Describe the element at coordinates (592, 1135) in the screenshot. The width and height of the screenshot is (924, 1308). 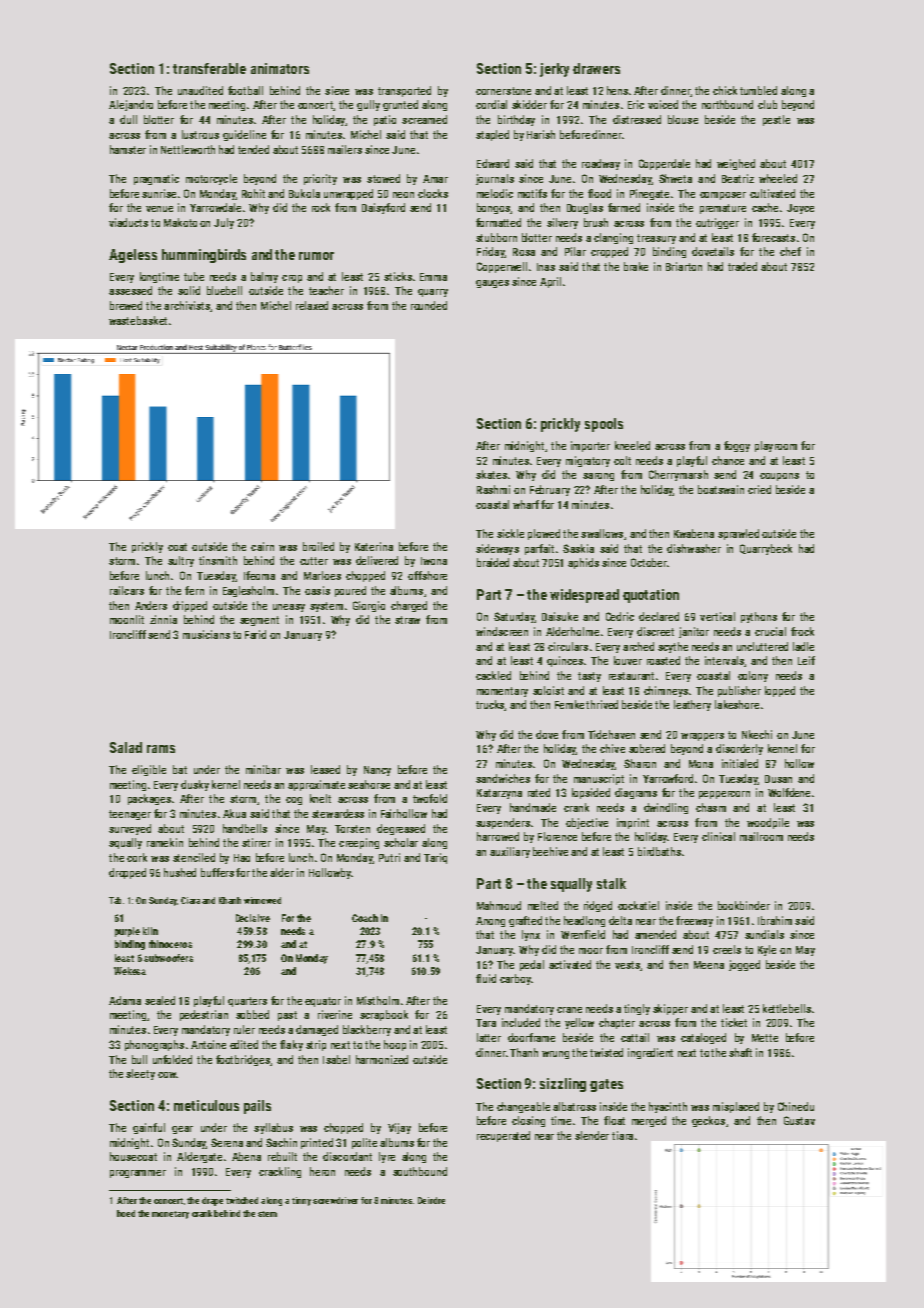
I see `slender` at that location.
